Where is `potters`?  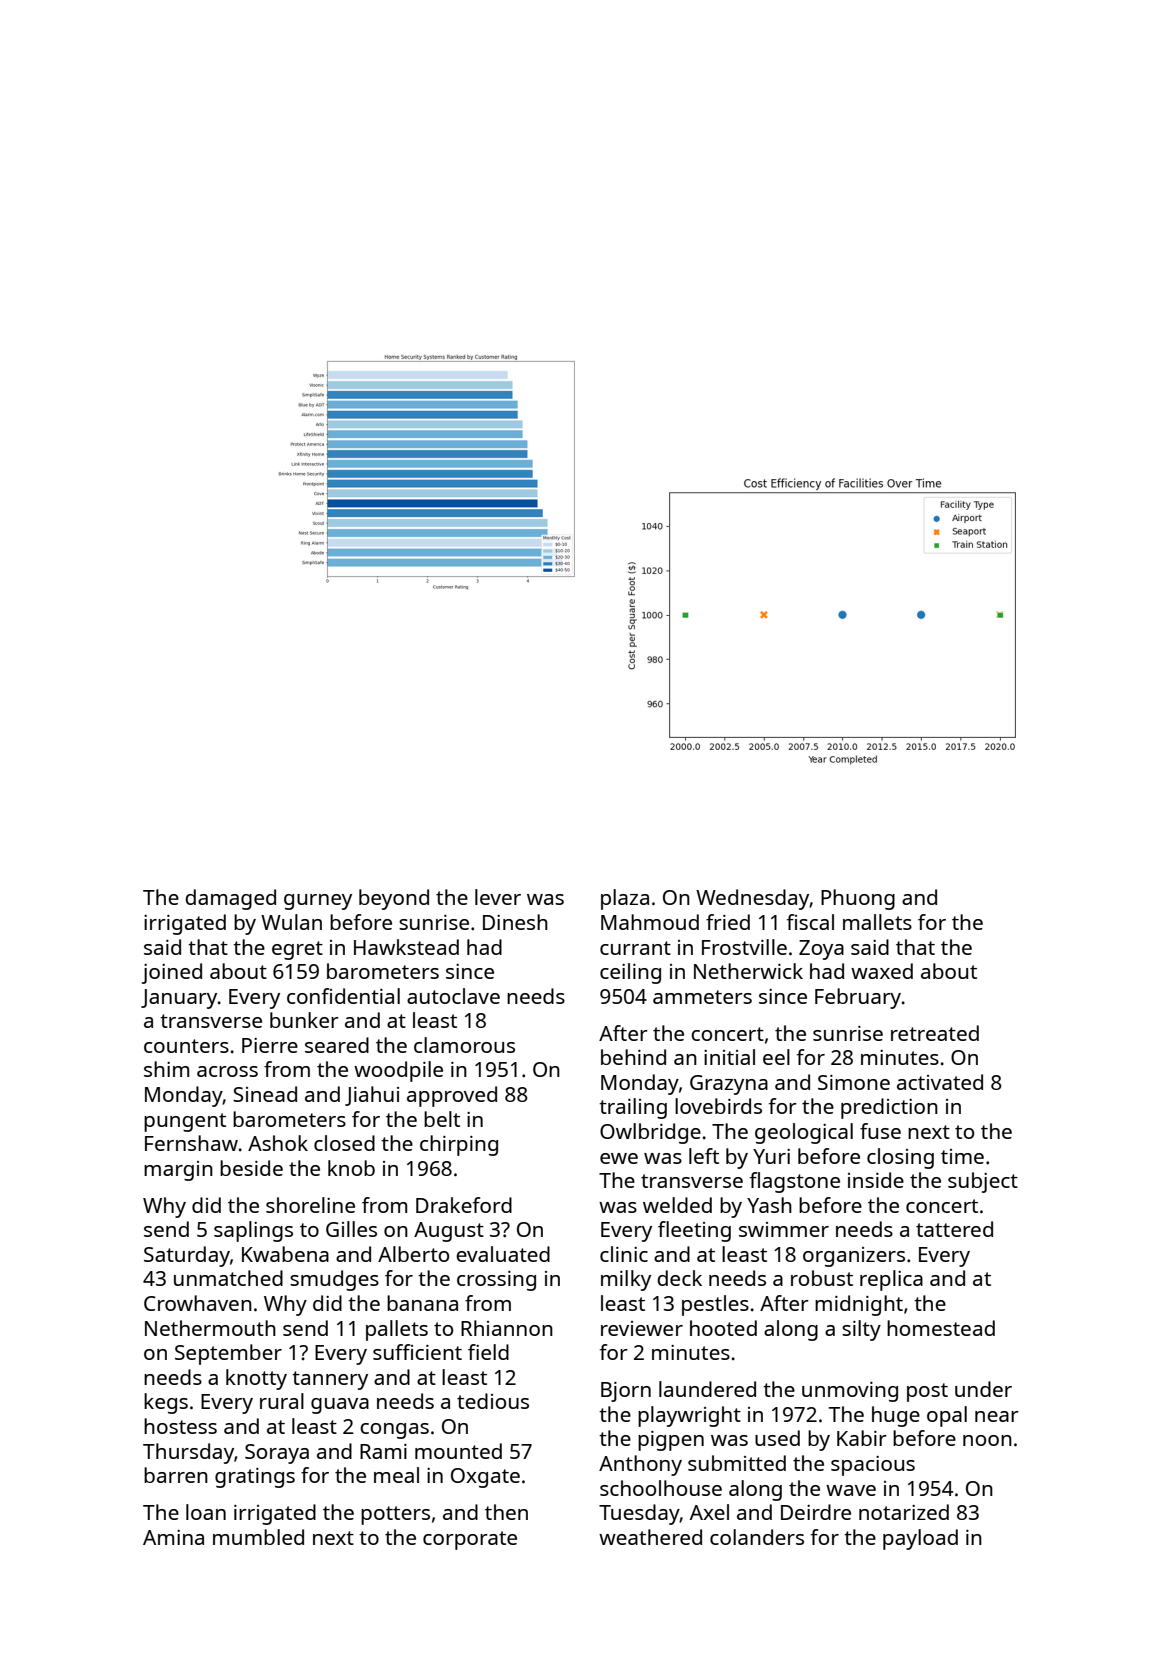 potters is located at coordinates (395, 1515).
